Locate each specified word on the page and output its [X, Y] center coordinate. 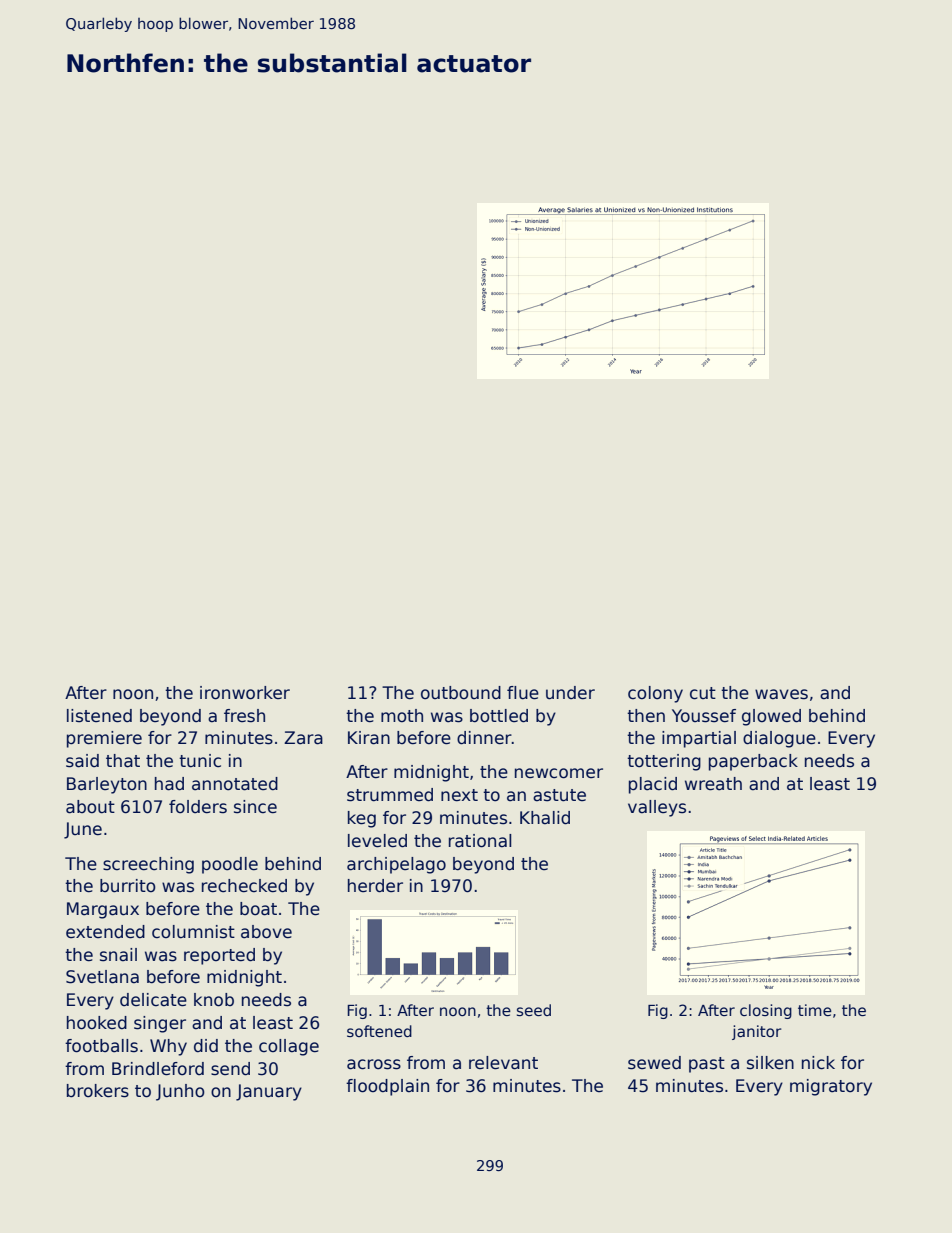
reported [219, 956]
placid [653, 785]
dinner [484, 738]
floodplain [387, 1087]
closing [766, 1011]
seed [534, 1010]
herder [375, 886]
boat [258, 909]
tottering [664, 762]
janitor [757, 1032]
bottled [499, 716]
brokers [98, 1091]
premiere [104, 739]
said [82, 761]
